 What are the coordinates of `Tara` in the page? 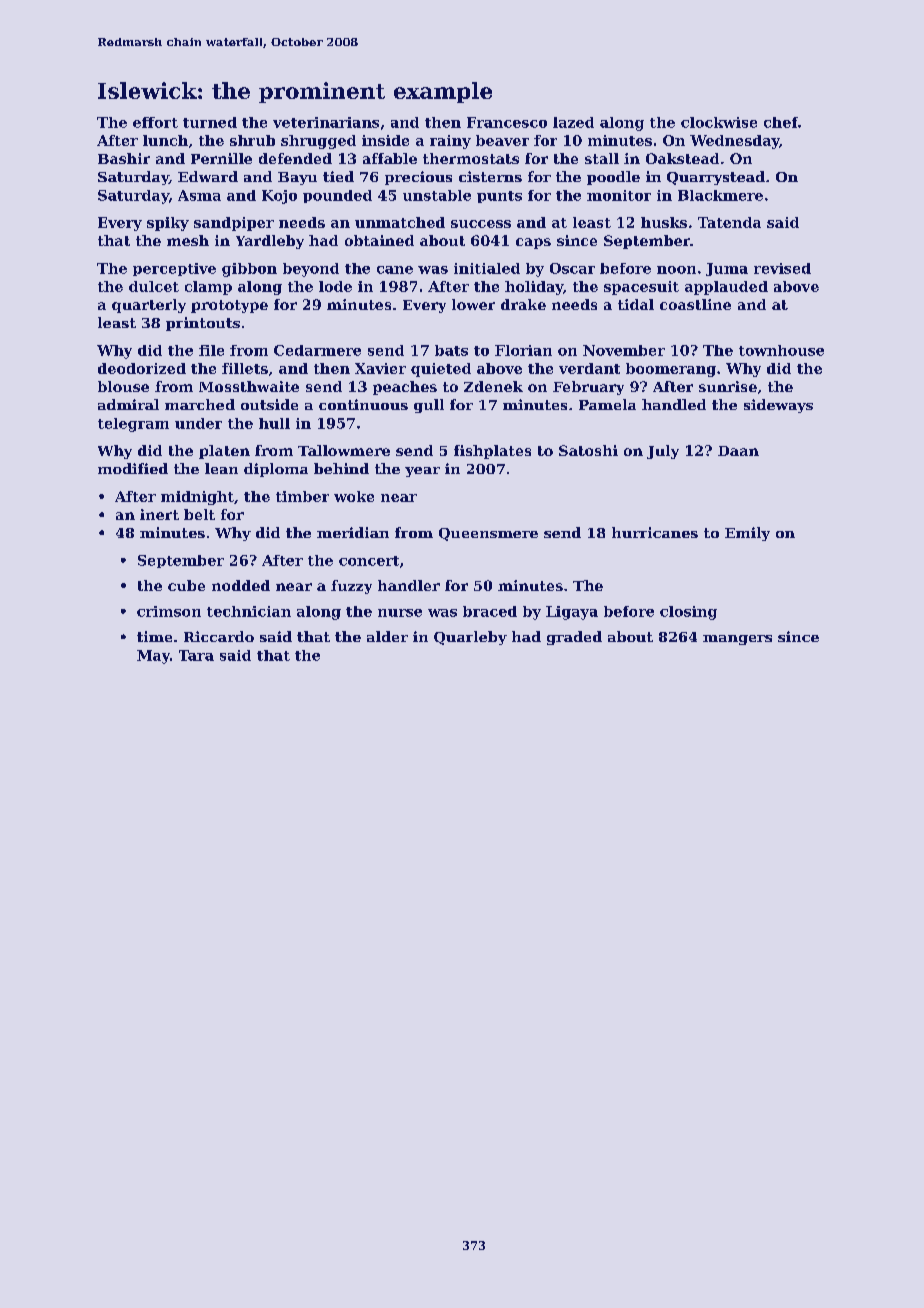 It's located at (196, 655).
